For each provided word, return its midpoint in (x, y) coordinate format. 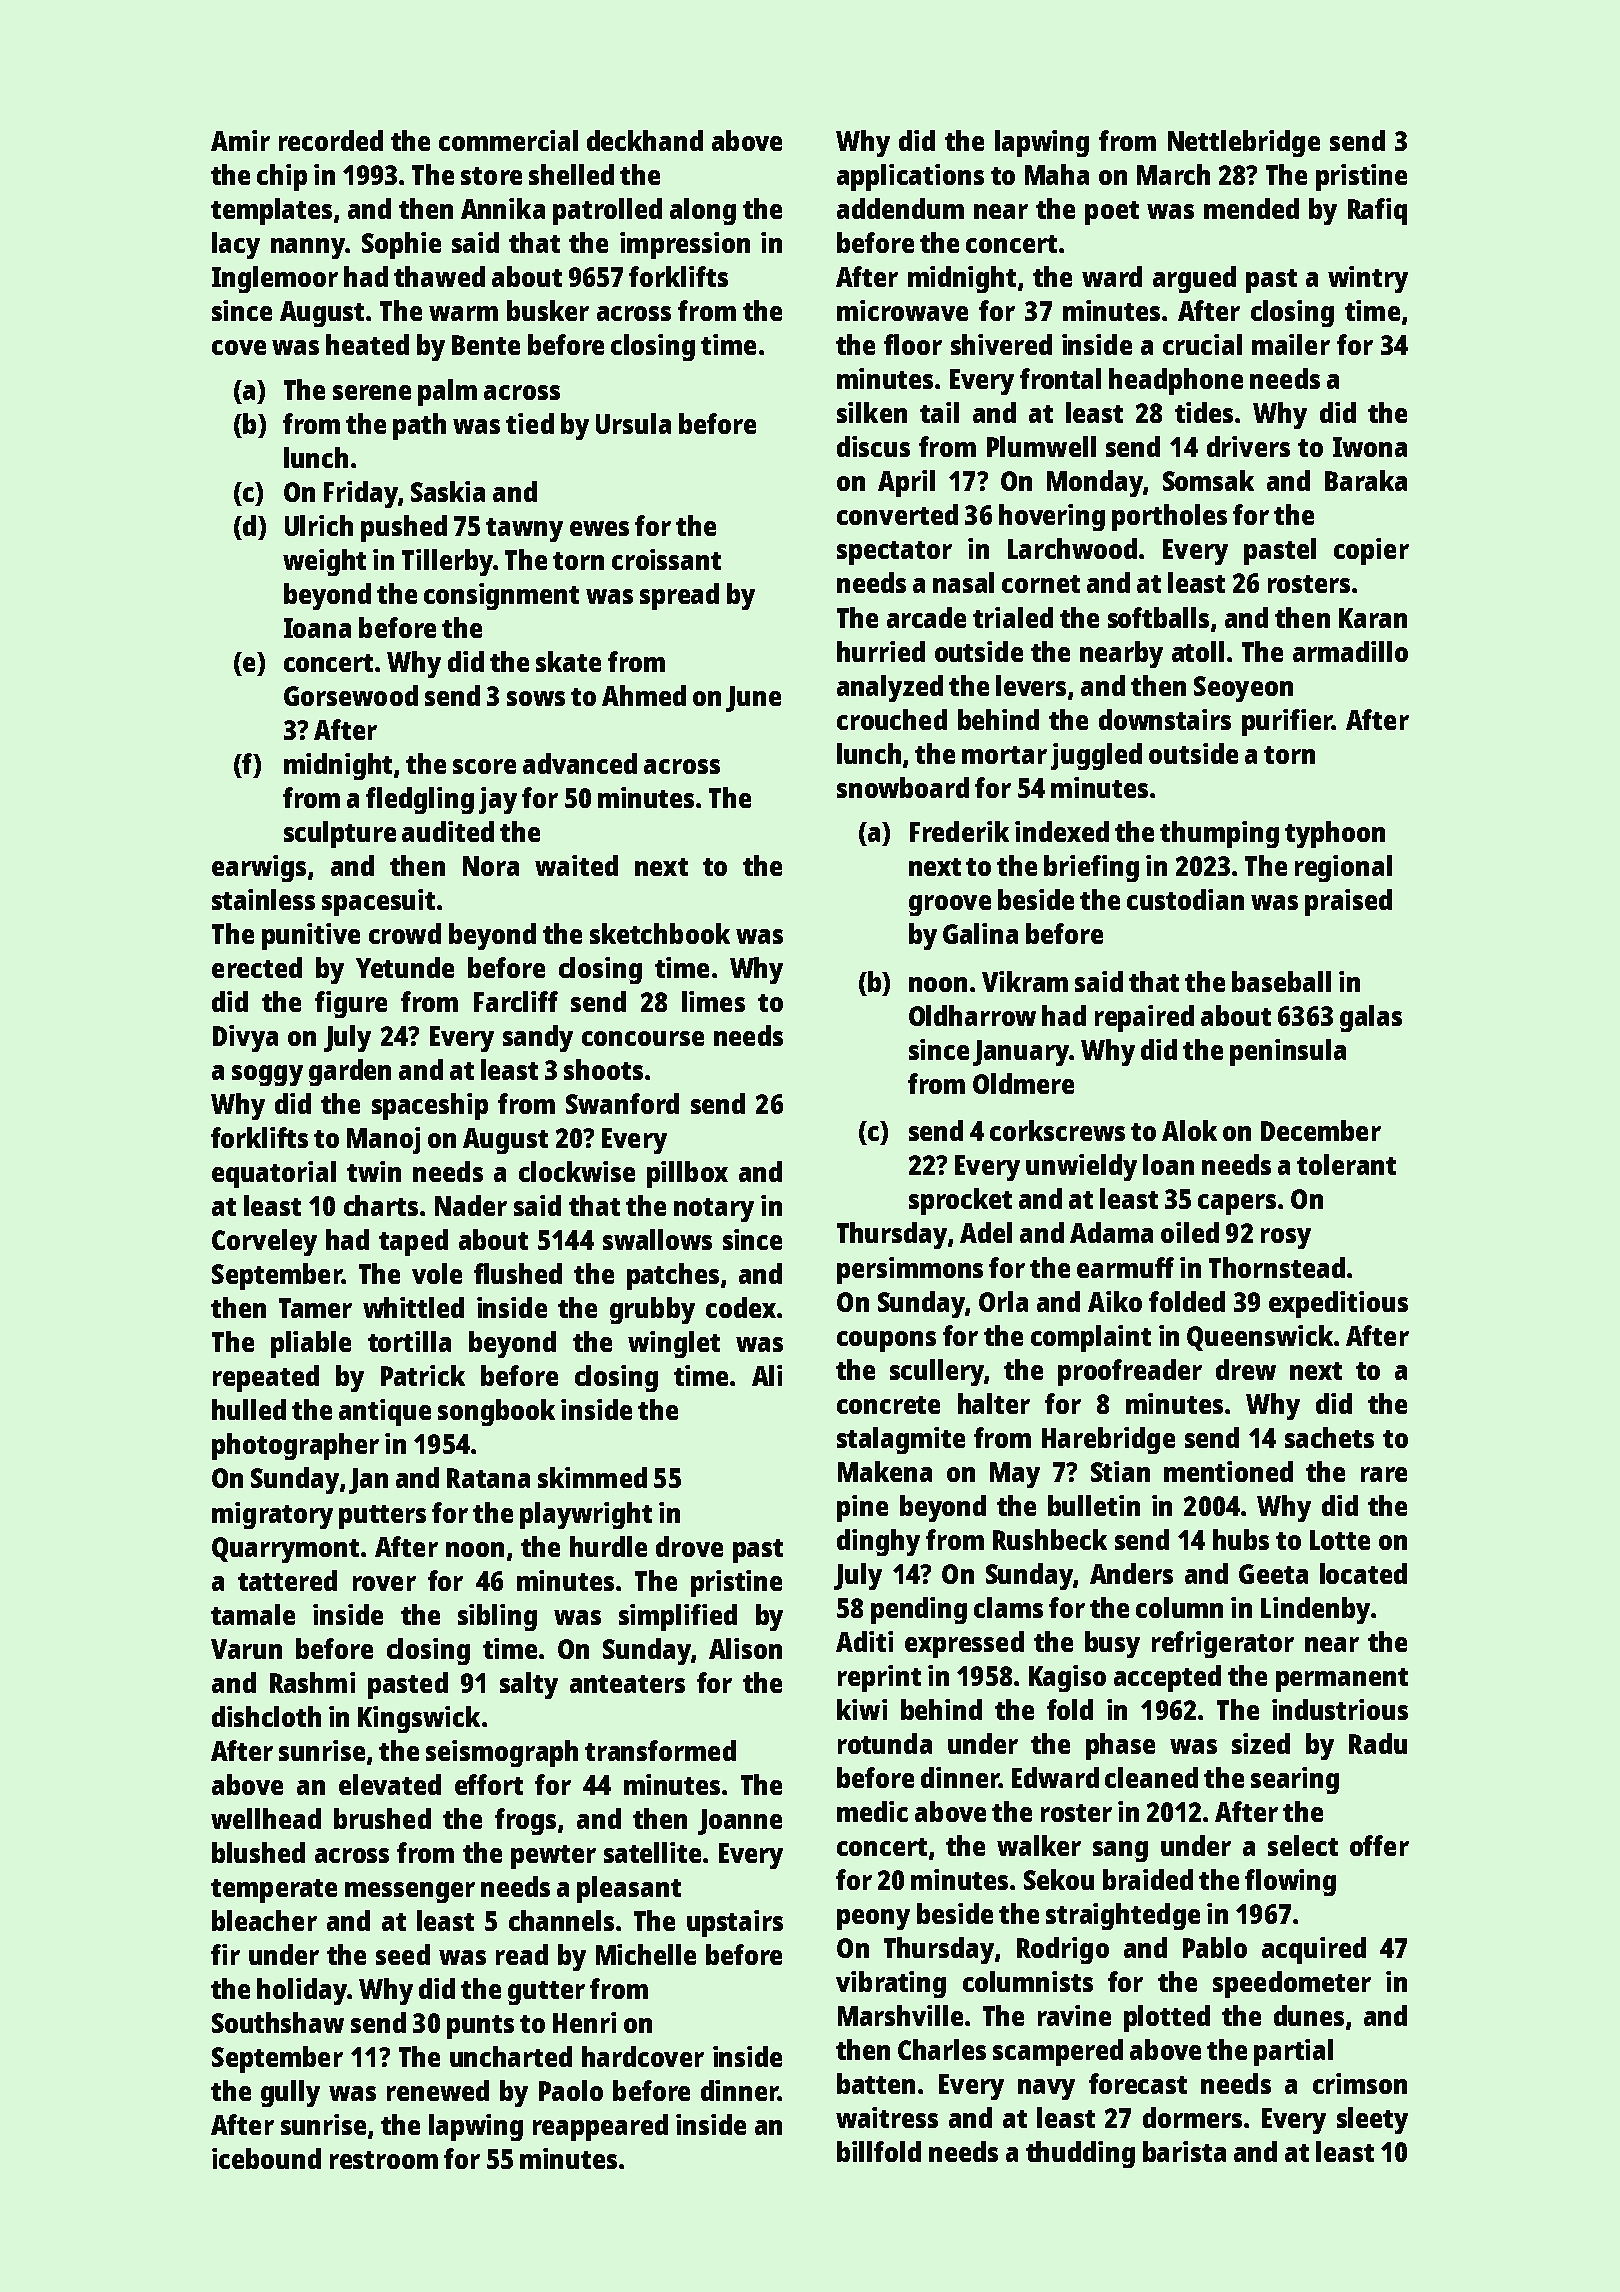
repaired (1144, 1018)
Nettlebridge (1244, 143)
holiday (302, 1991)
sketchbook (660, 933)
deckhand (645, 140)
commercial (508, 140)
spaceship (430, 1106)
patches (673, 1276)
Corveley (264, 1242)
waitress (887, 2117)
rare (1384, 1474)
